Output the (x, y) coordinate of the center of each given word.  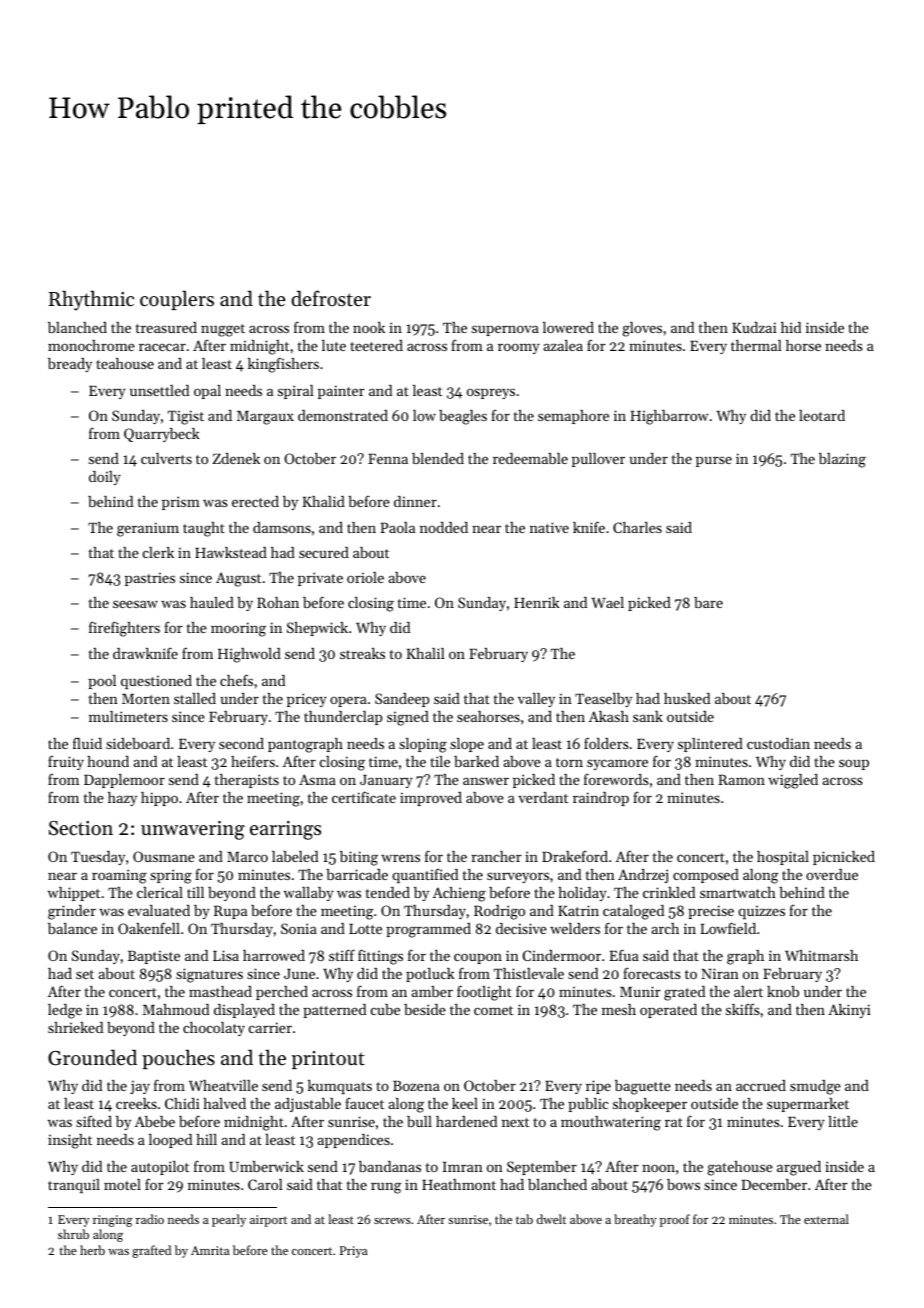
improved (431, 799)
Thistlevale (529, 973)
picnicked (844, 858)
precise (711, 912)
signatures (209, 975)
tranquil (74, 1186)
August (238, 579)
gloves (642, 329)
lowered (568, 327)
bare (708, 602)
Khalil (425, 653)
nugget (223, 330)
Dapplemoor (124, 781)
